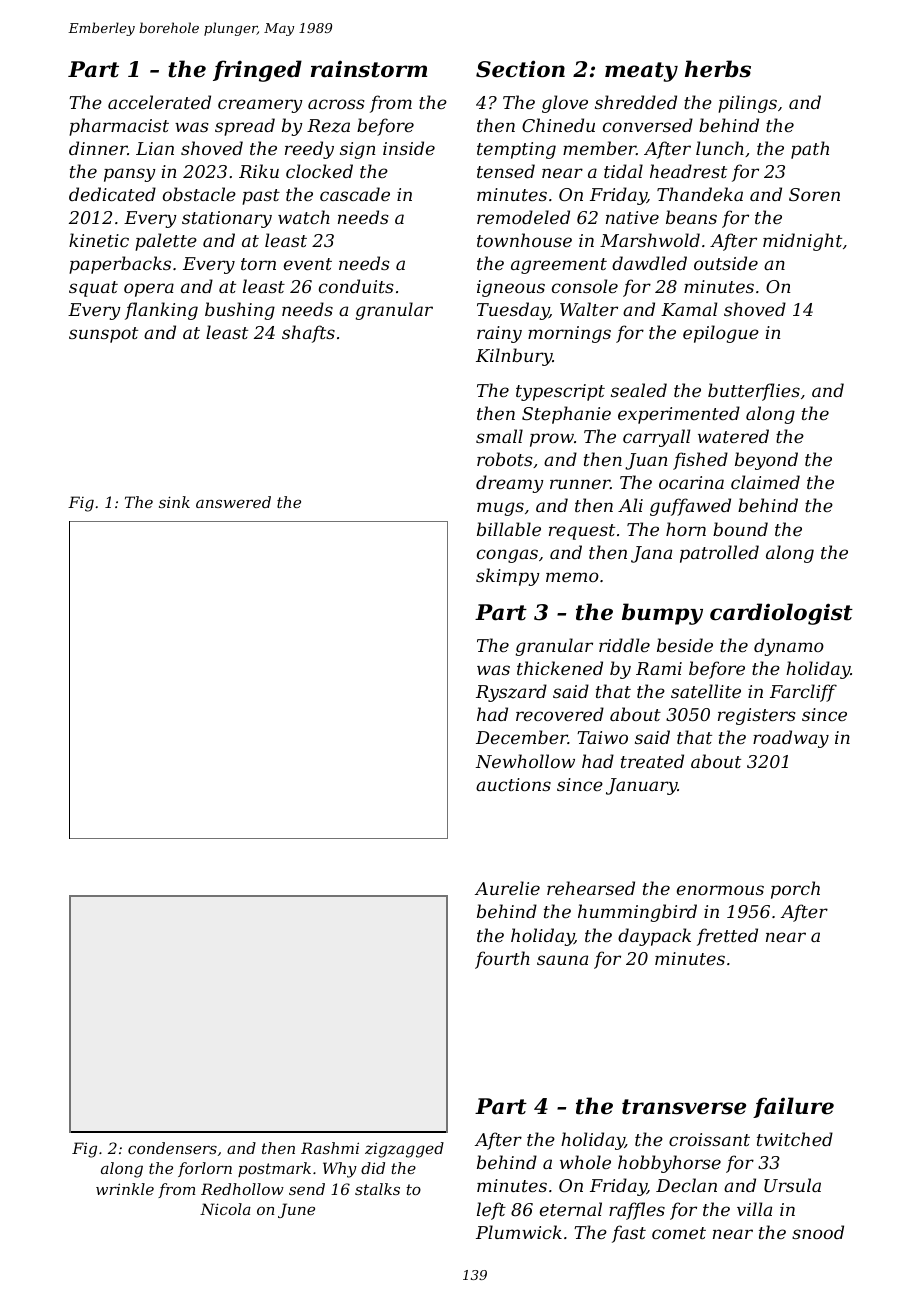  I want to click on claimed, so click(765, 482).
